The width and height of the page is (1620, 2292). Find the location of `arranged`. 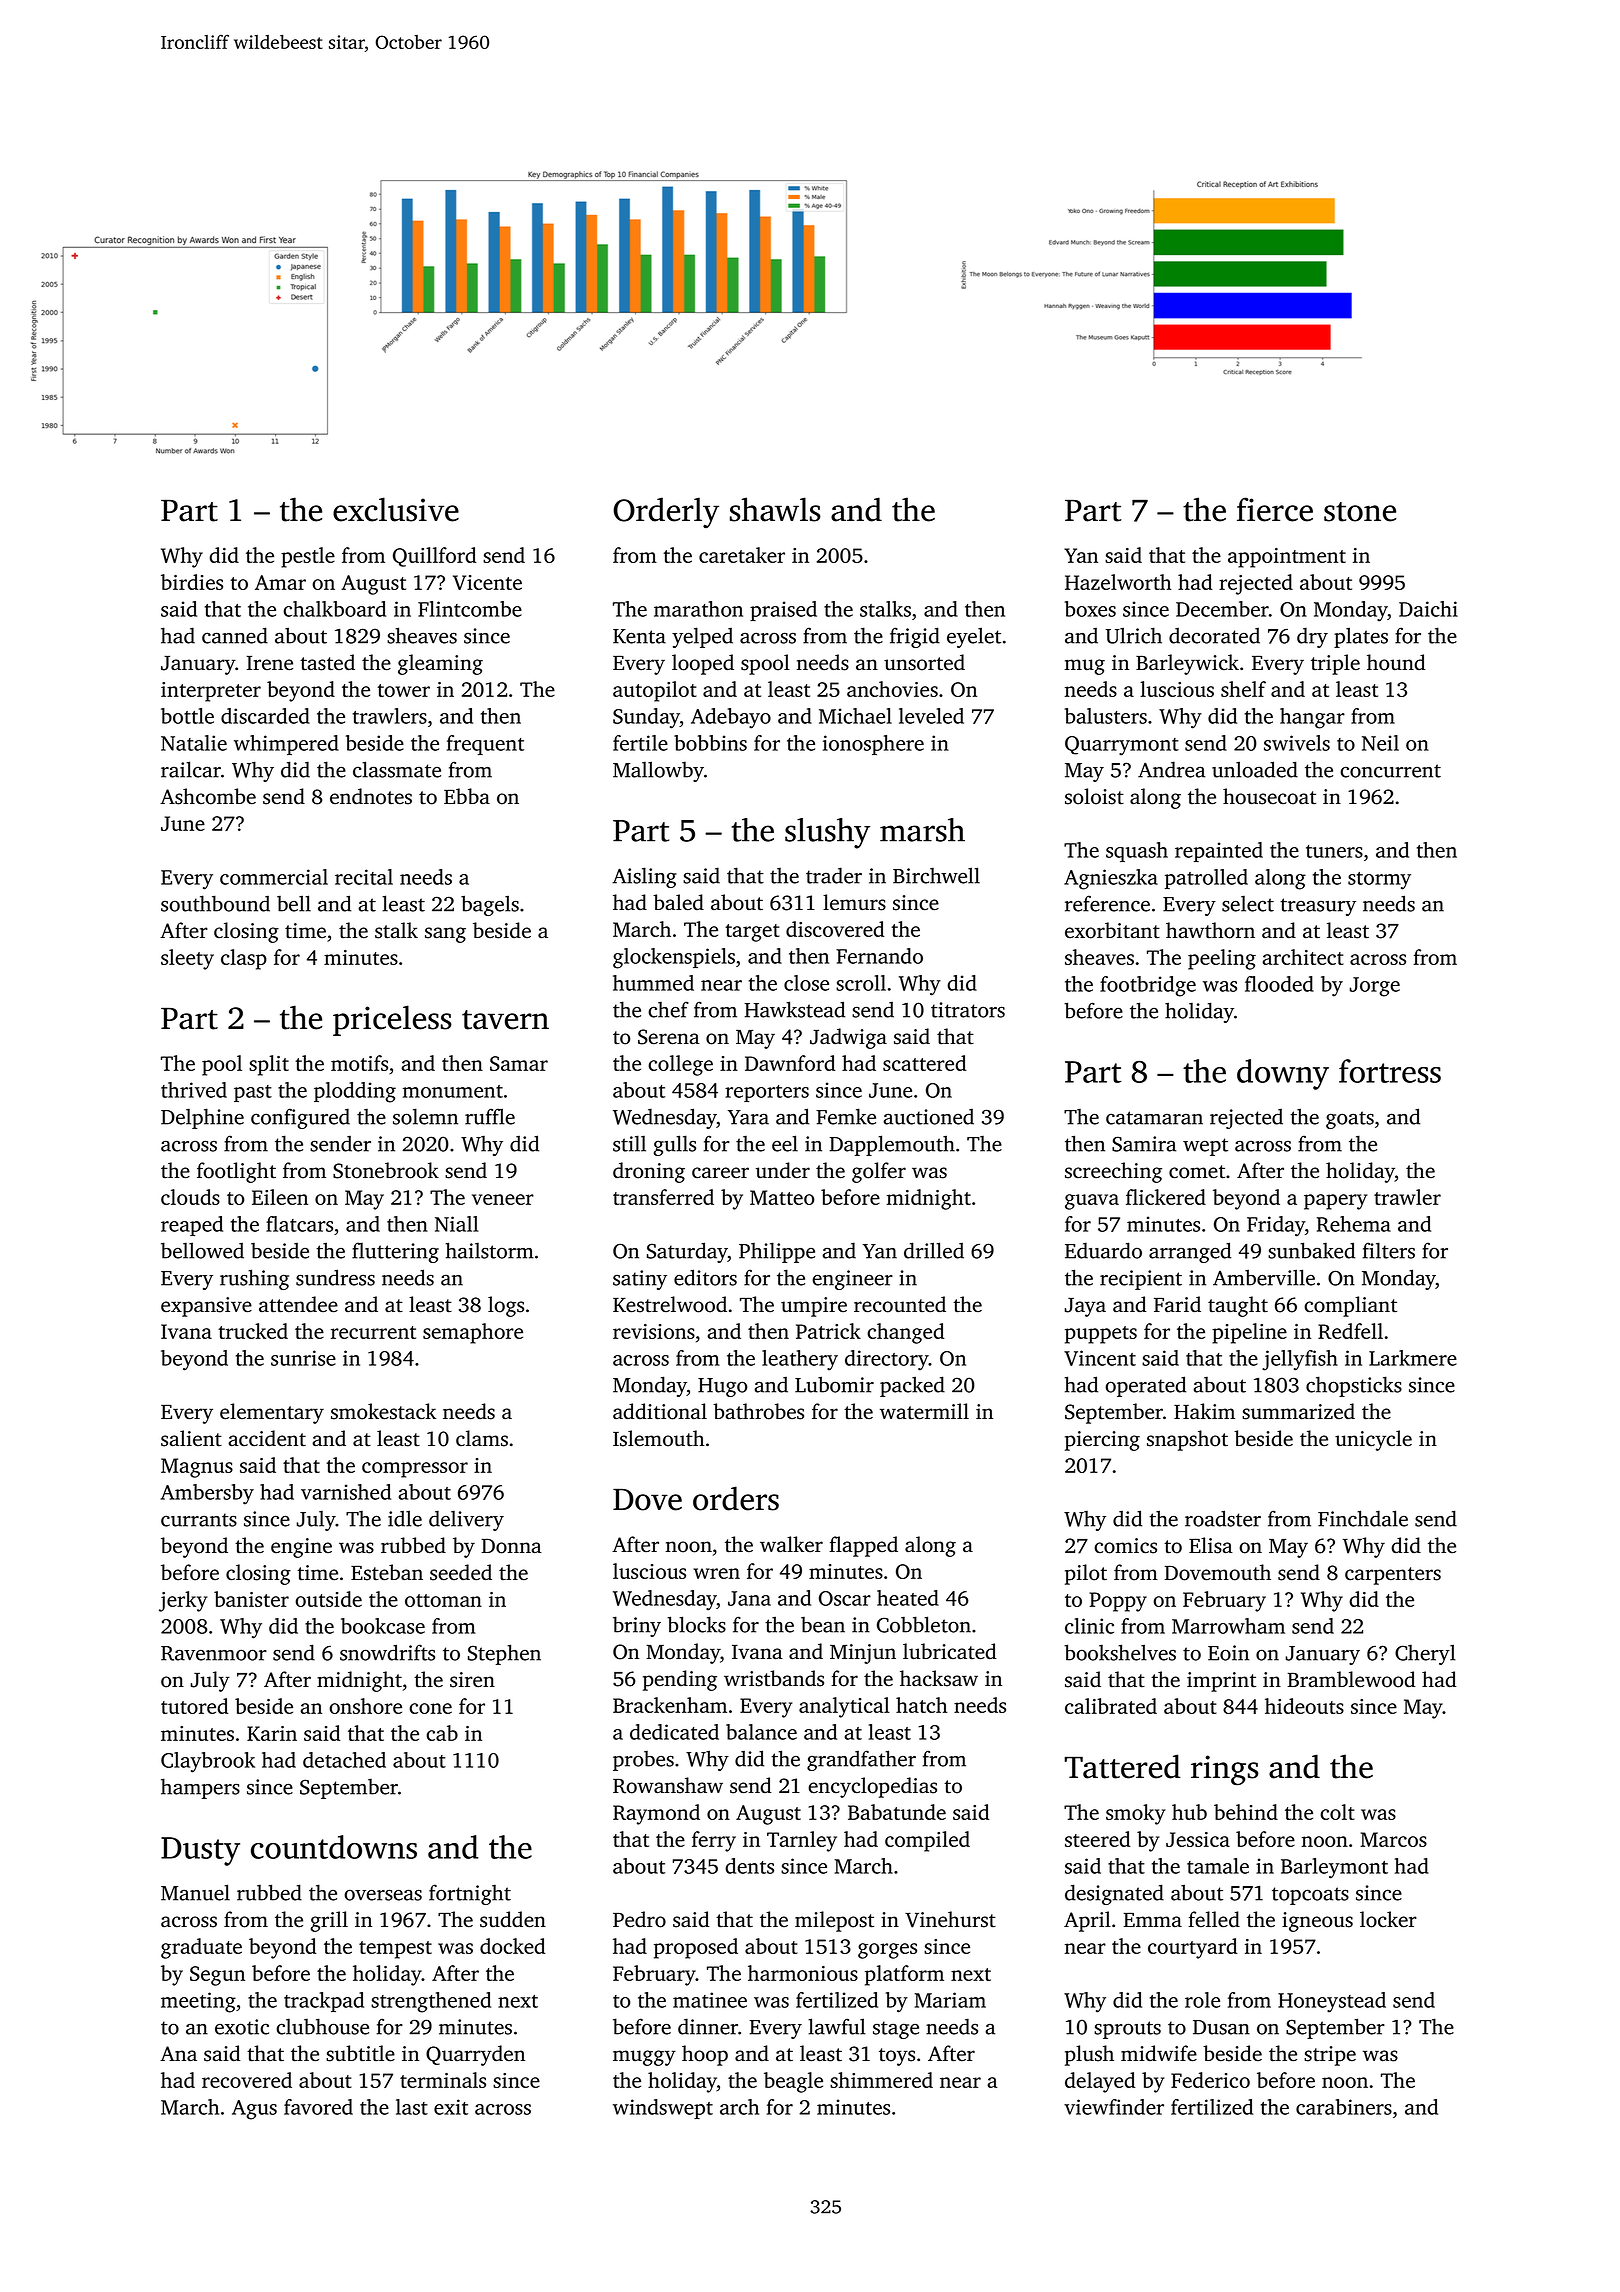

arranged is located at coordinates (1190, 1252).
